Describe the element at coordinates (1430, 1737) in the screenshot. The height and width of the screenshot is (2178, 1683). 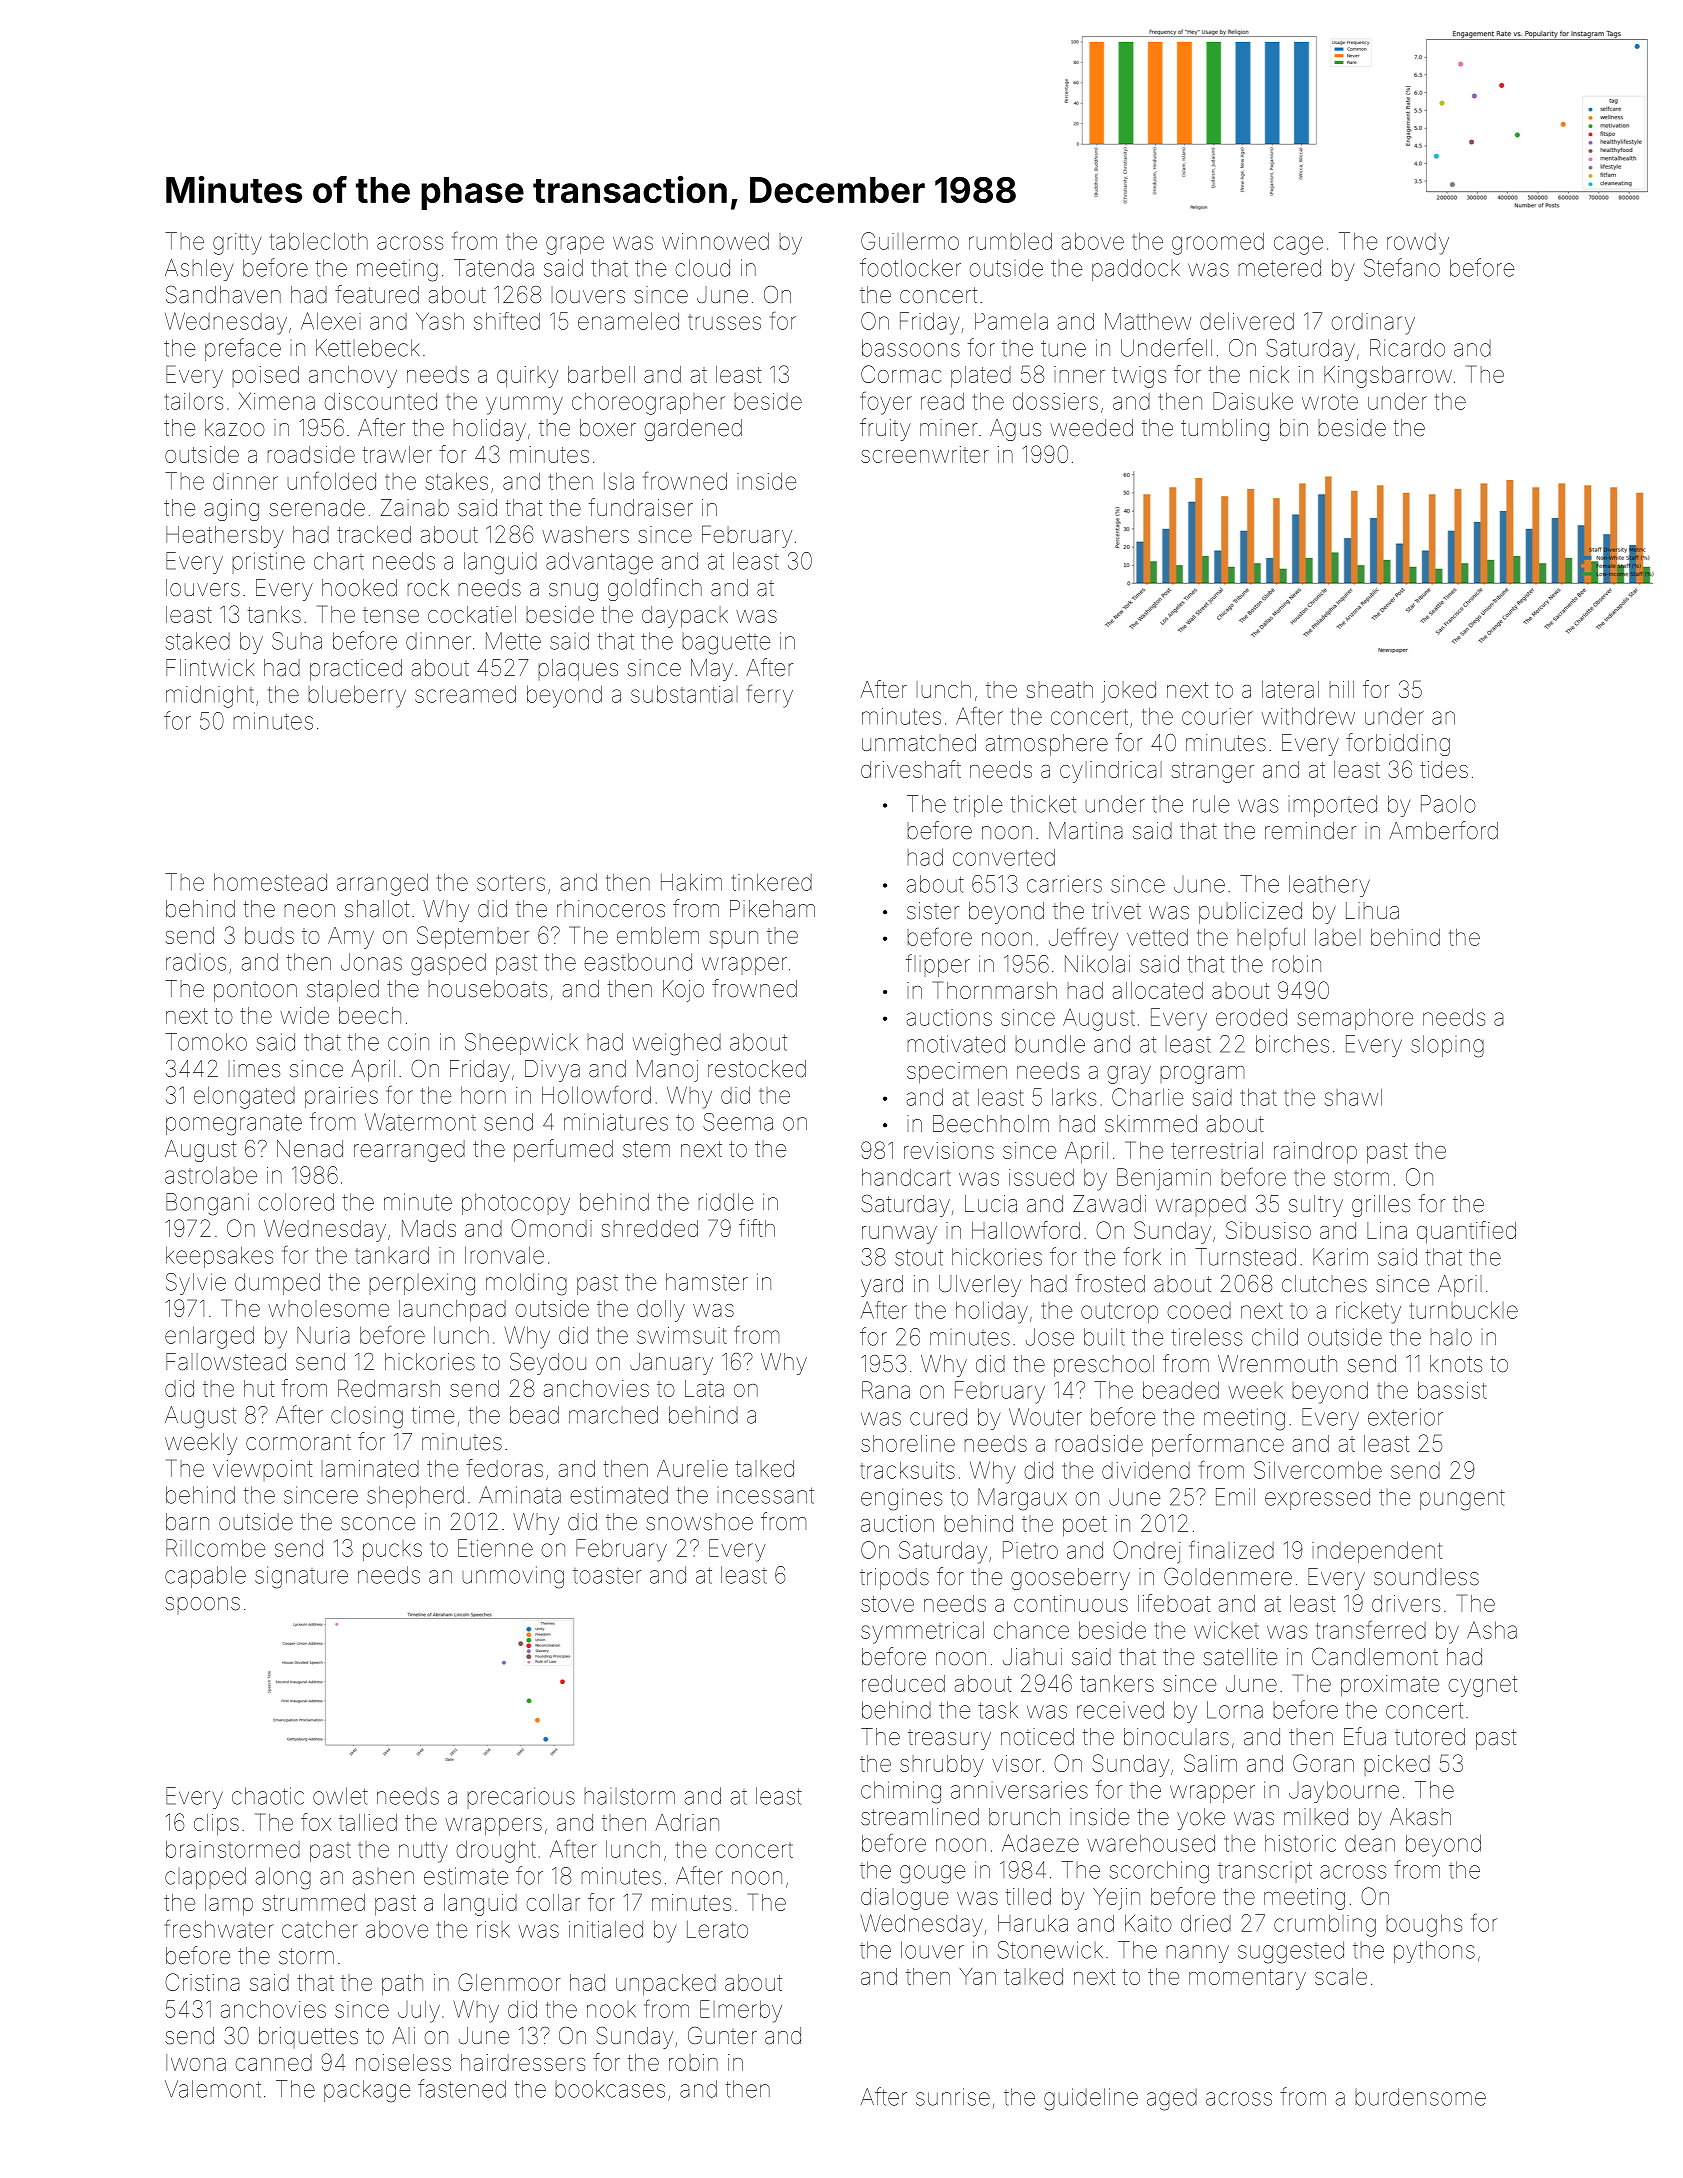
I see `tutored` at that location.
